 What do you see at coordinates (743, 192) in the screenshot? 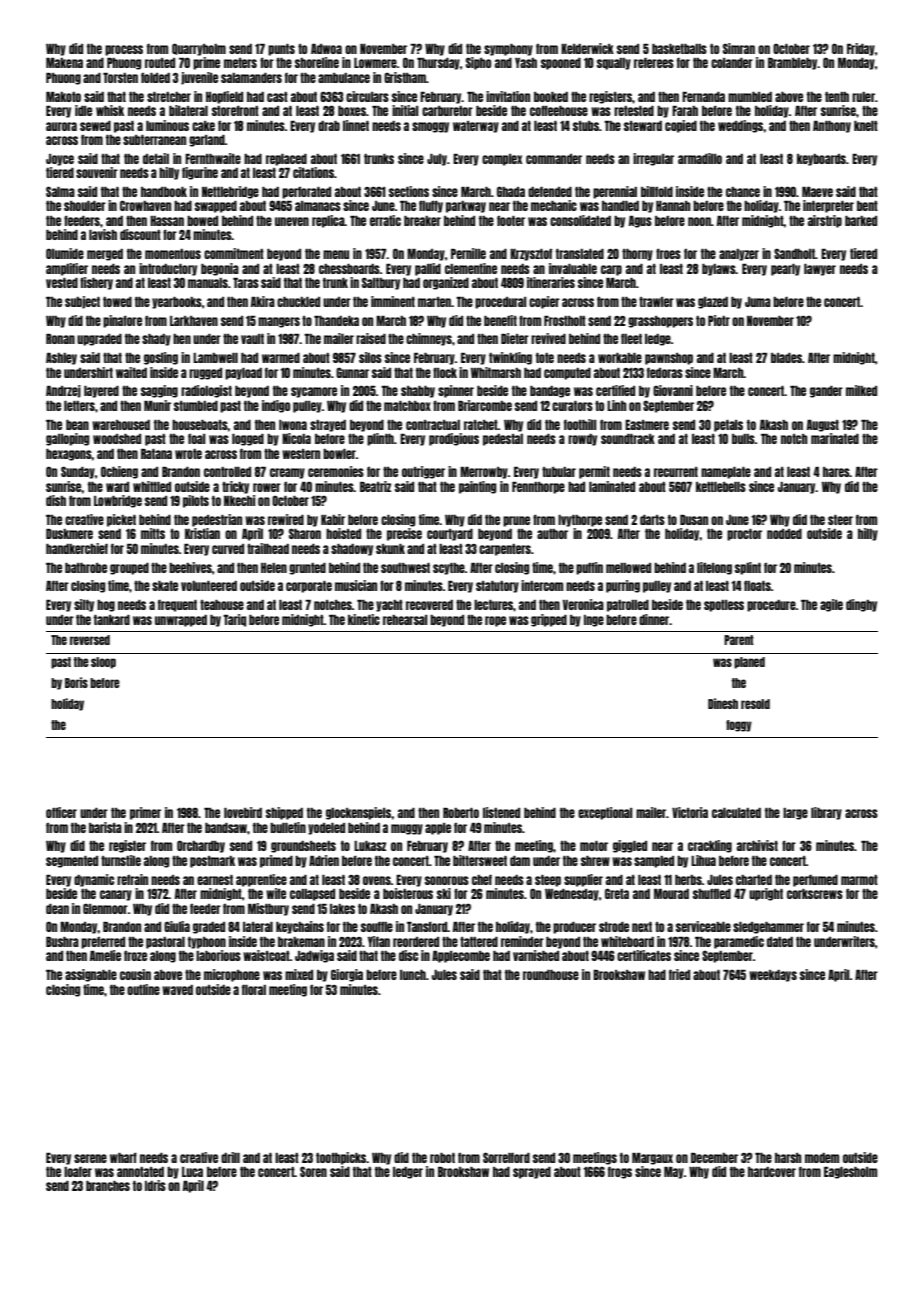
I see `chance` at bounding box center [743, 192].
